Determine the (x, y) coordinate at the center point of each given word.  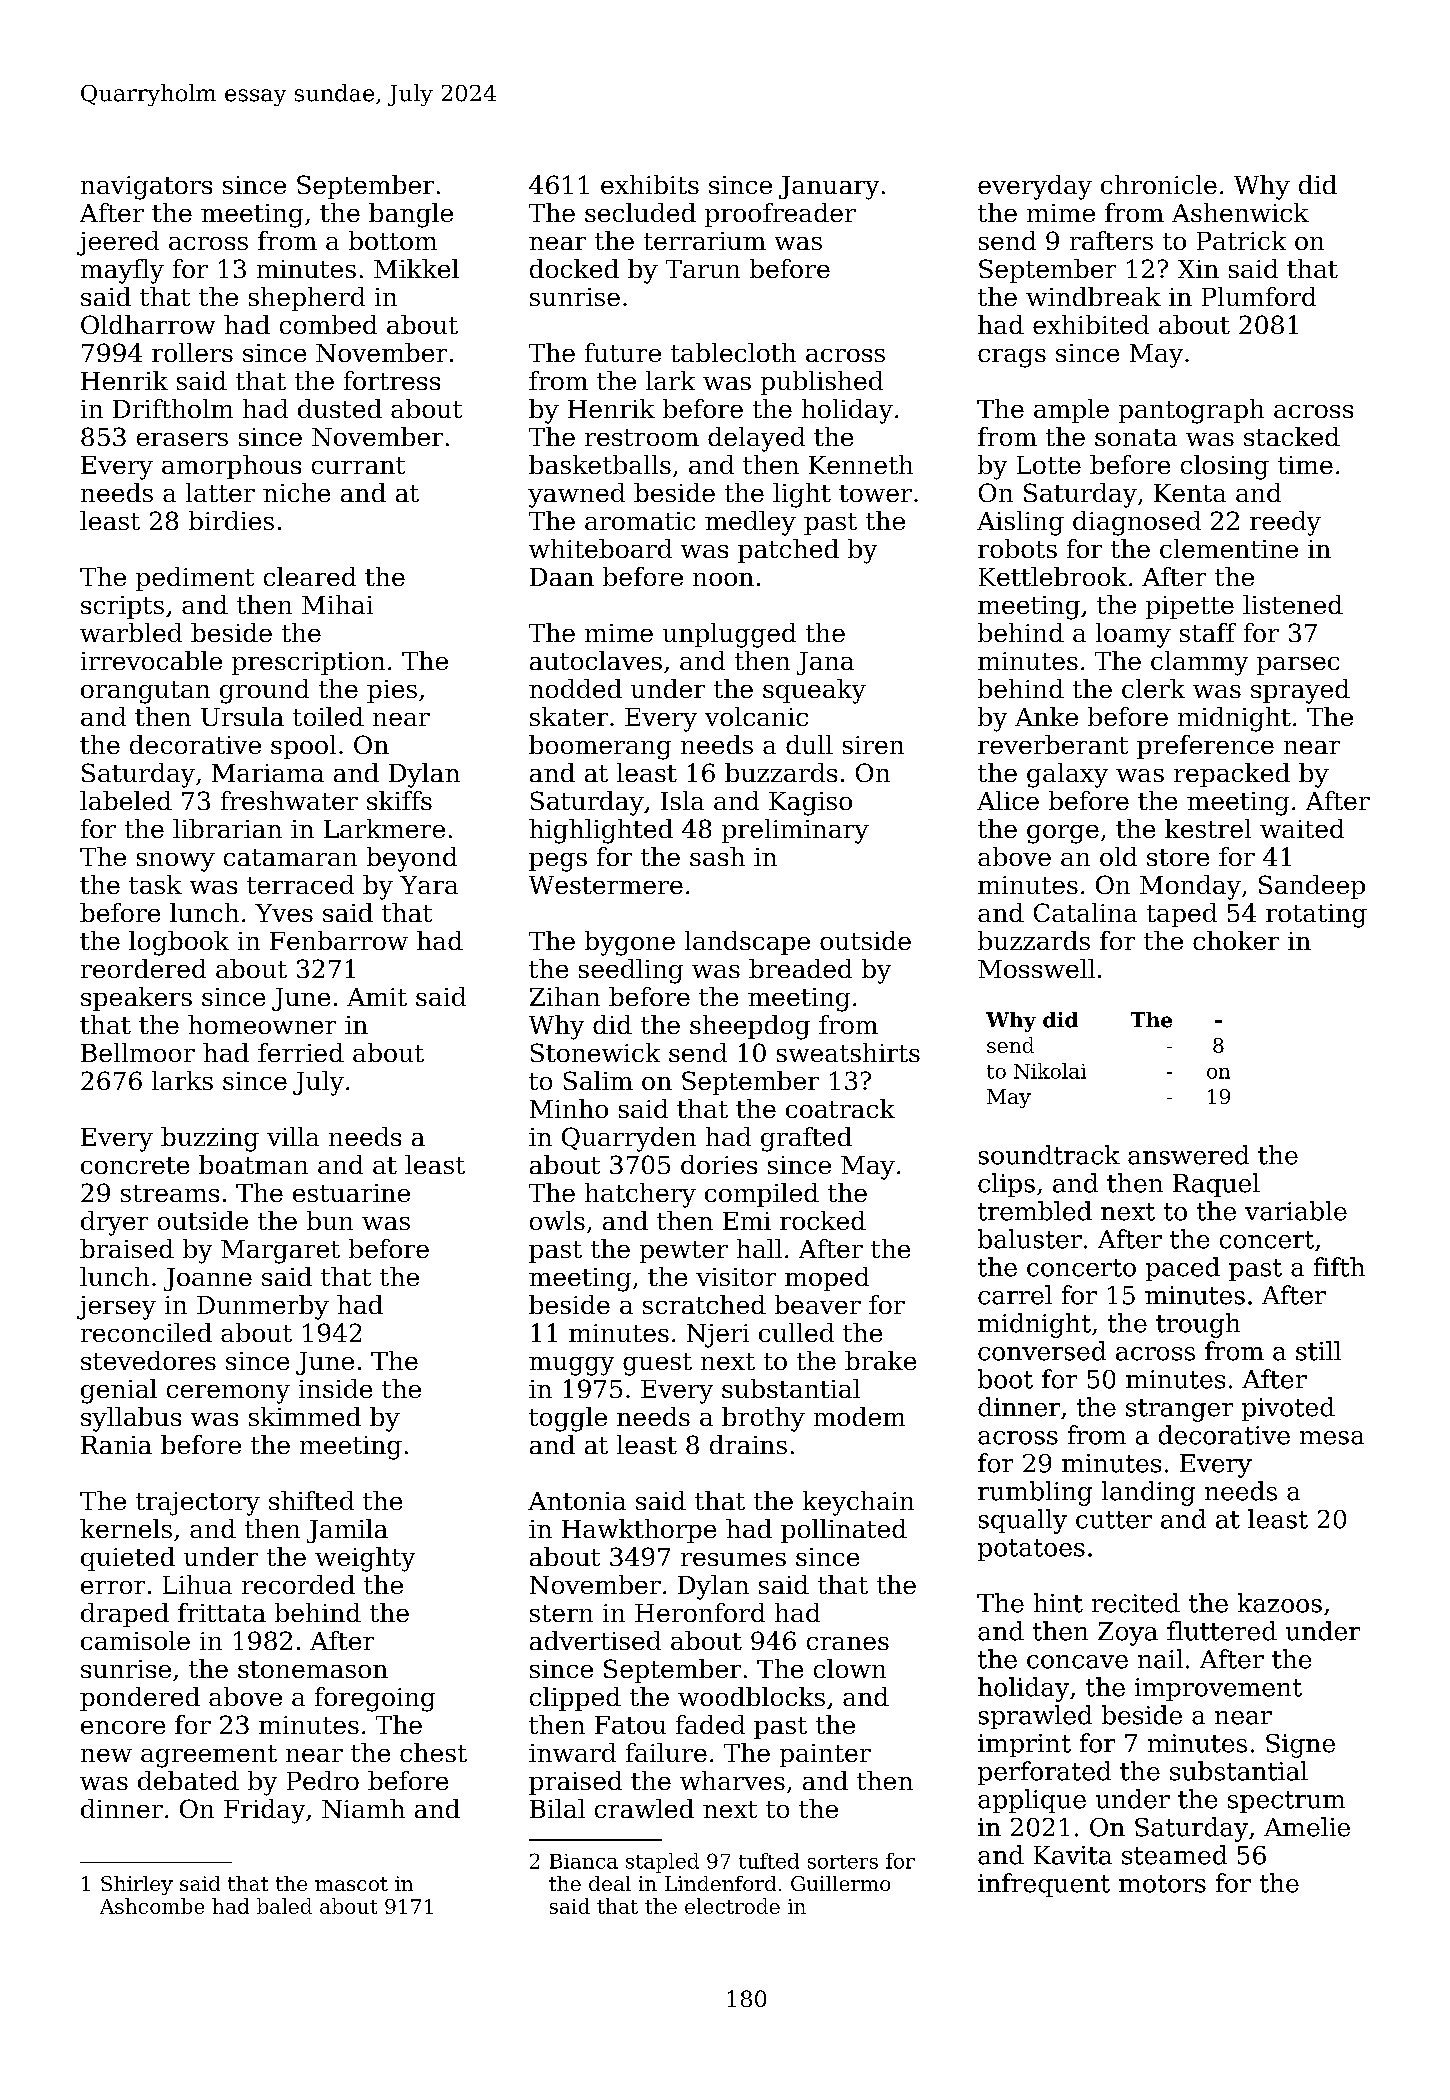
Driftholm (173, 408)
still (1318, 1351)
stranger (1179, 1410)
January (829, 188)
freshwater (289, 800)
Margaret (280, 1252)
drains (748, 1444)
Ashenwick (1240, 212)
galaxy (1067, 775)
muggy (571, 1366)
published (822, 383)
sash (717, 856)
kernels (126, 1528)
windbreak (1093, 296)
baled (284, 1906)
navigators (146, 188)
